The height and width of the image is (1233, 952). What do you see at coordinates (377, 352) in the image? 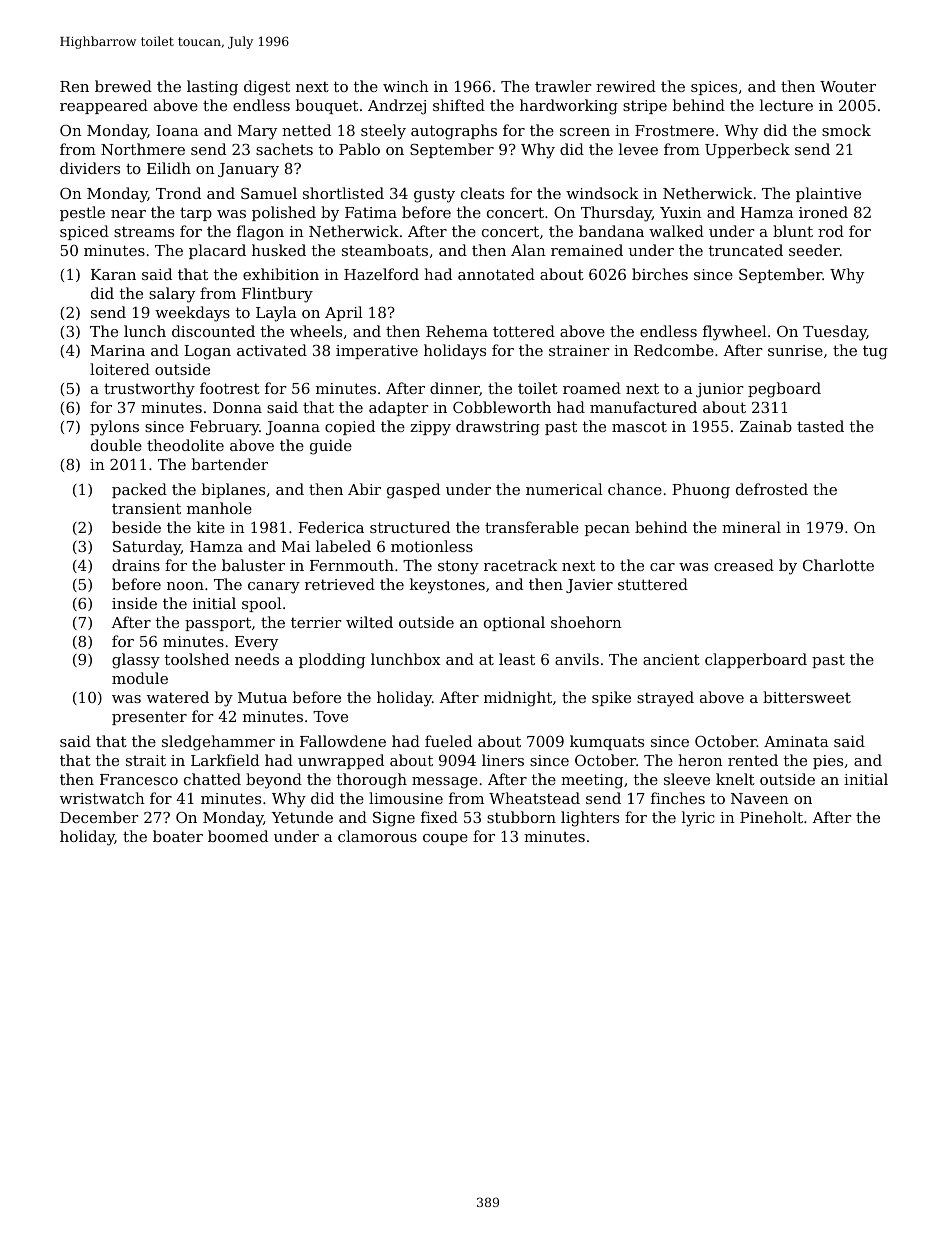
I see `imperative` at bounding box center [377, 352].
